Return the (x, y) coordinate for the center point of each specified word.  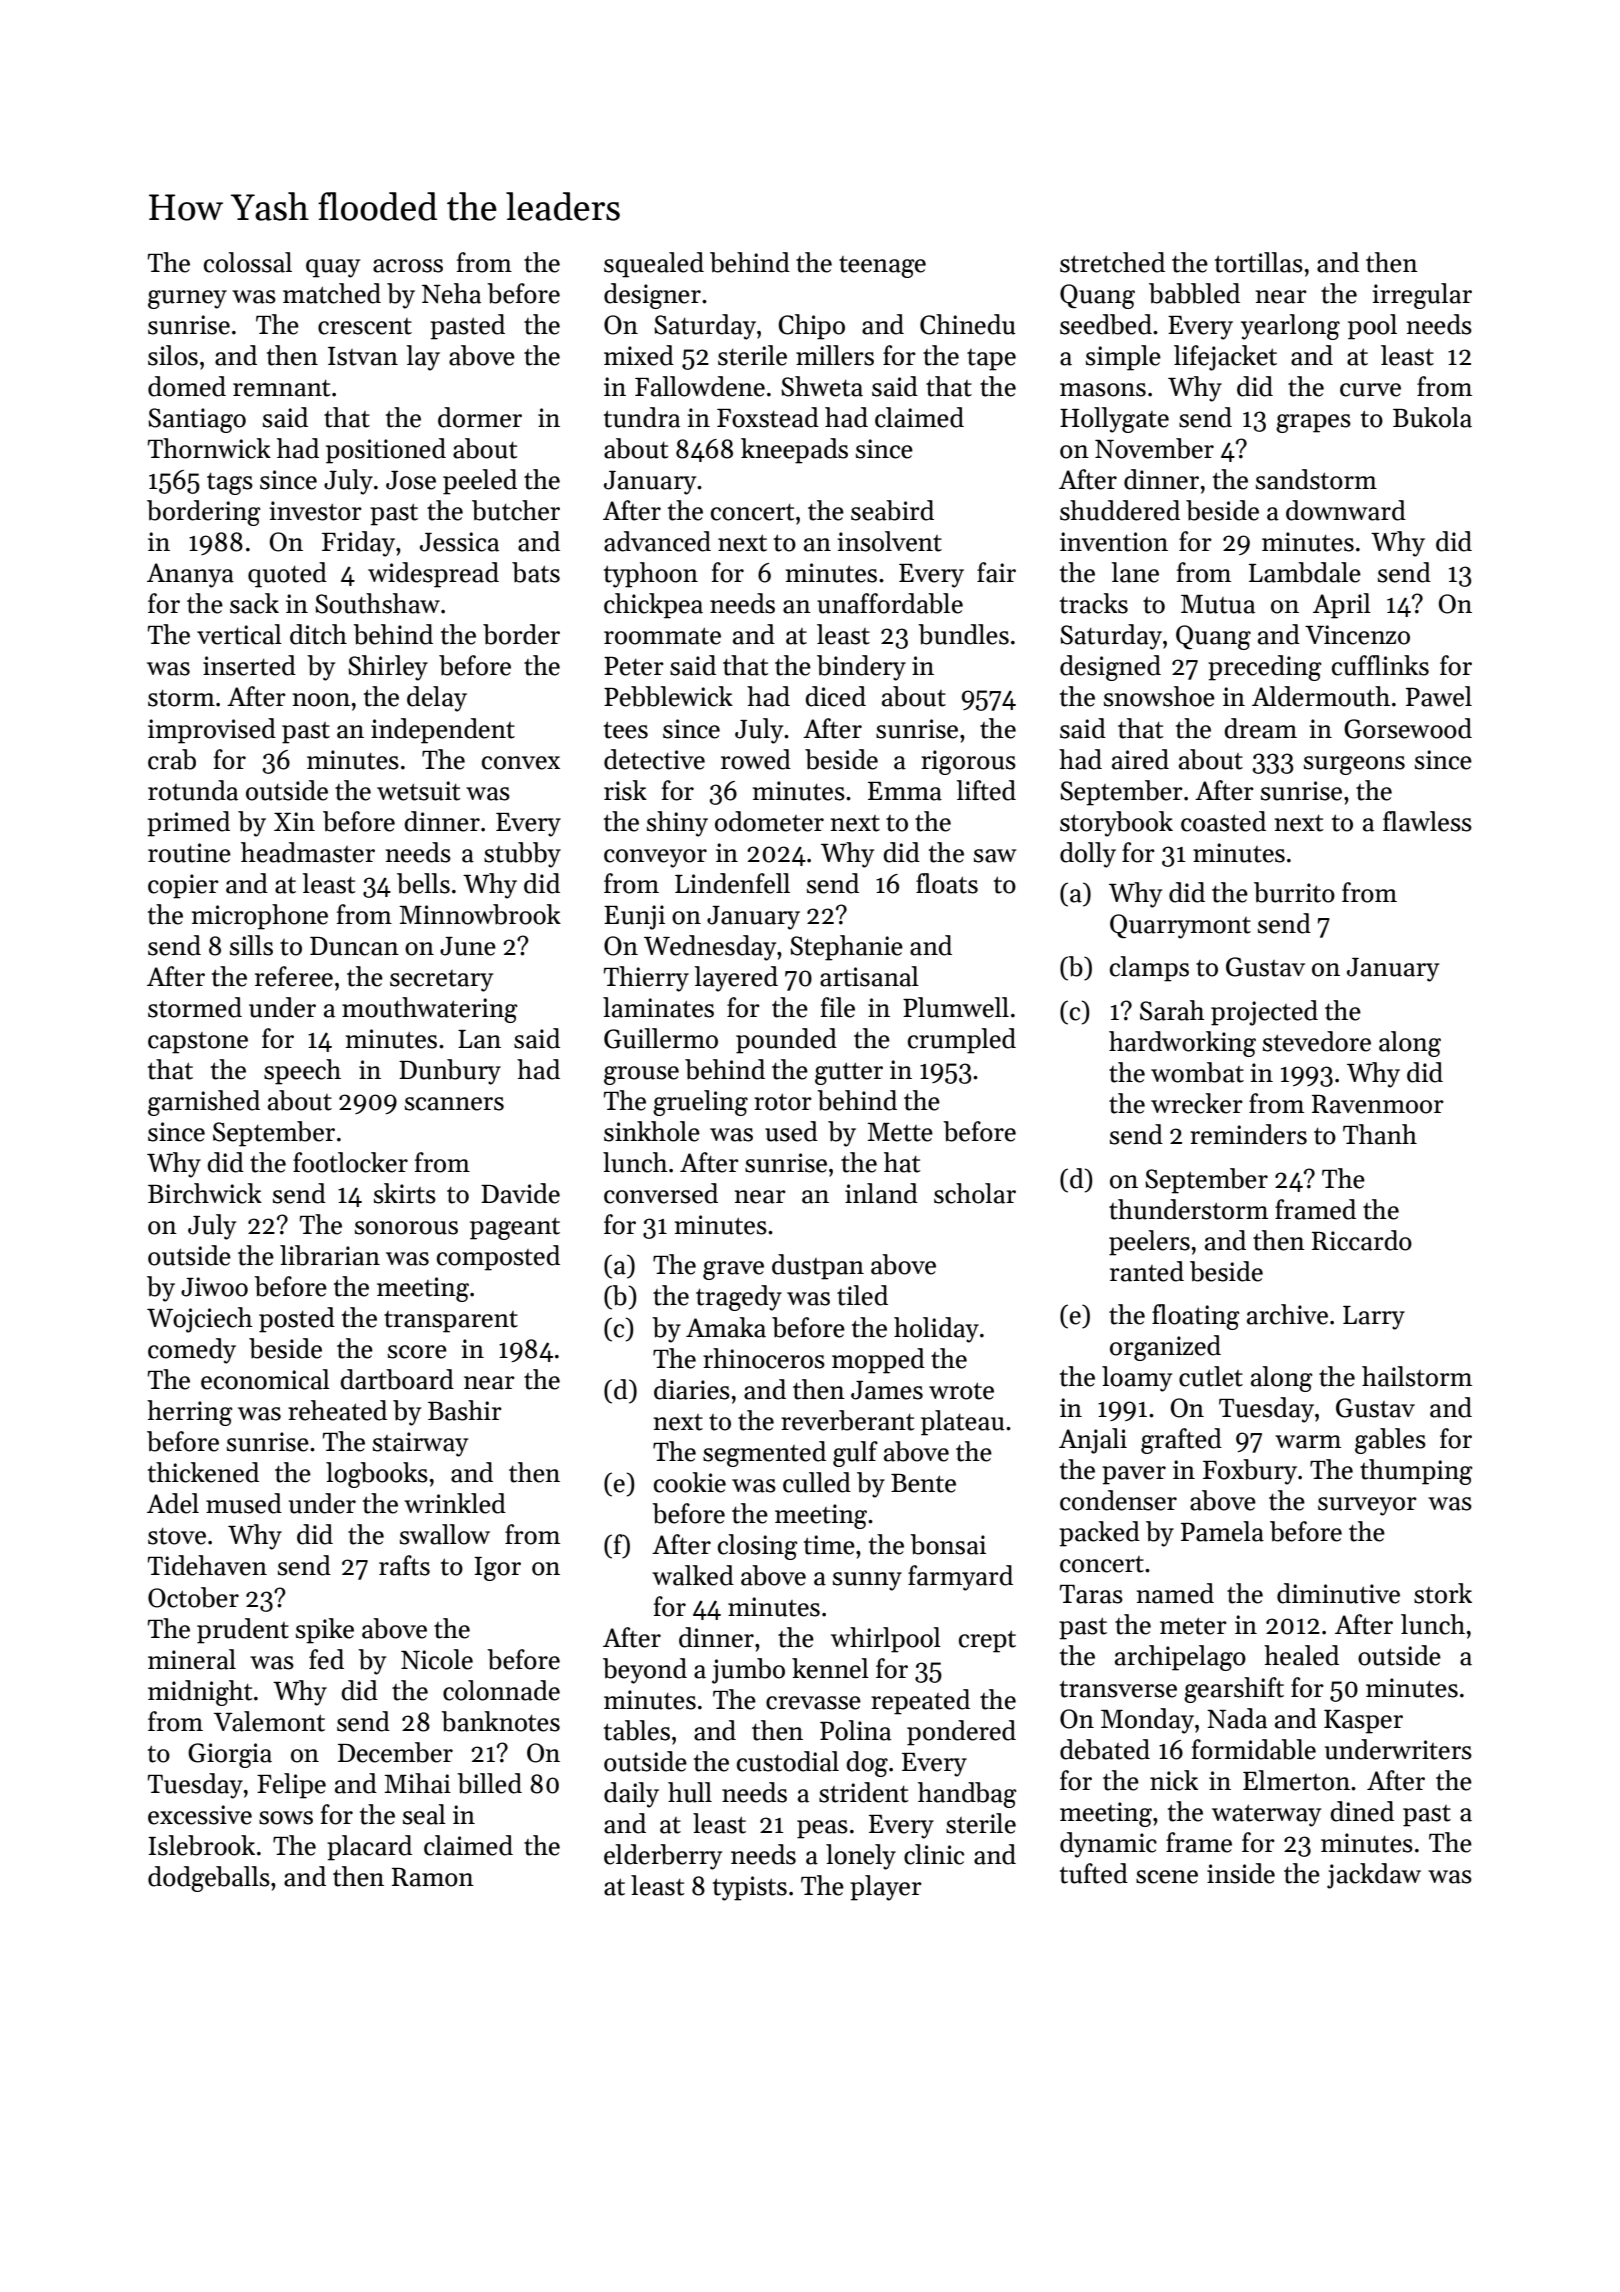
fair (996, 572)
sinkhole (652, 1131)
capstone (198, 1043)
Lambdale (1305, 572)
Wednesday (710, 948)
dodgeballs (209, 1879)
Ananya (190, 575)
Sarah (1172, 1010)
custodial (788, 1761)
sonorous (406, 1228)
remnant (281, 388)
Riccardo (1362, 1240)
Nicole (437, 1659)
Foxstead (768, 417)
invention (1114, 542)
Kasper (1363, 1722)
